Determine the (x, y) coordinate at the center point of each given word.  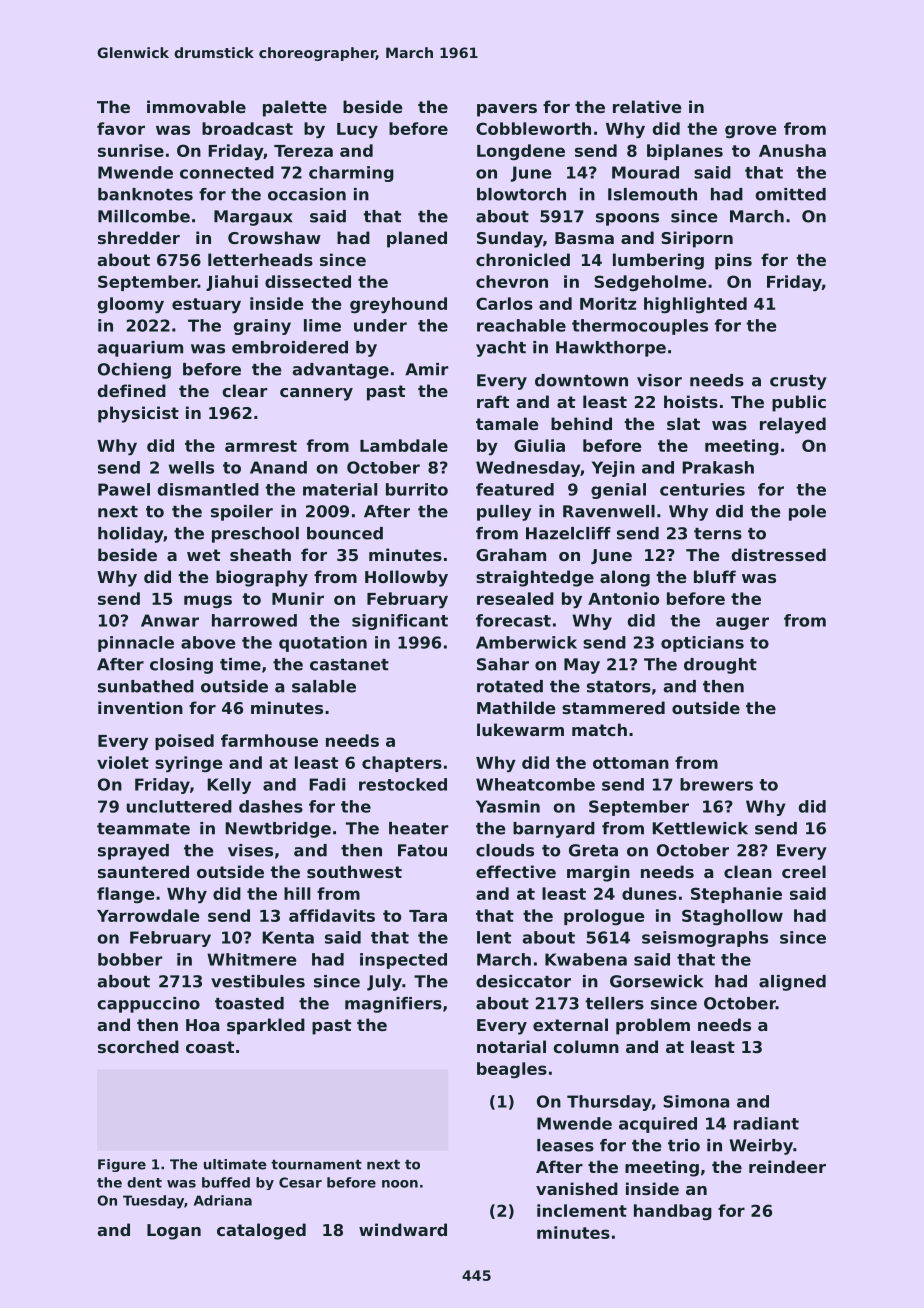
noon (400, 1184)
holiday (130, 535)
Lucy (357, 131)
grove (751, 132)
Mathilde (516, 707)
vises (250, 850)
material (340, 489)
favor (121, 128)
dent (144, 1182)
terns (718, 534)
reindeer (787, 1166)
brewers (716, 784)
